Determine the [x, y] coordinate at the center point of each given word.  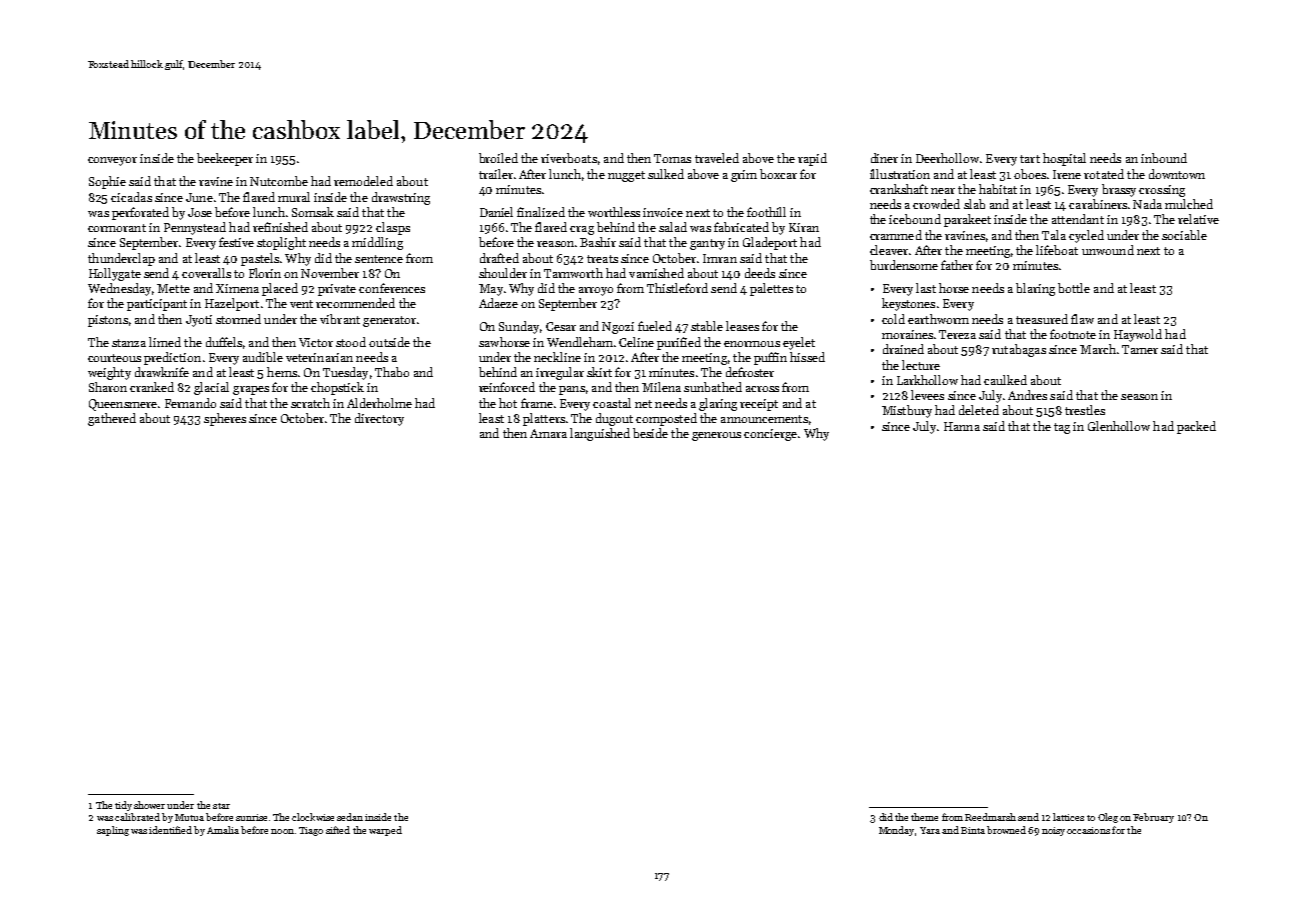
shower [149, 805]
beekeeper [225, 159]
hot [508, 403]
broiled [498, 158]
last [926, 288]
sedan [350, 817]
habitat [998, 189]
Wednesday [119, 289]
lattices [1068, 817]
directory [379, 419]
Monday [896, 831]
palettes [771, 289]
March [1098, 349]
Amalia [223, 830]
